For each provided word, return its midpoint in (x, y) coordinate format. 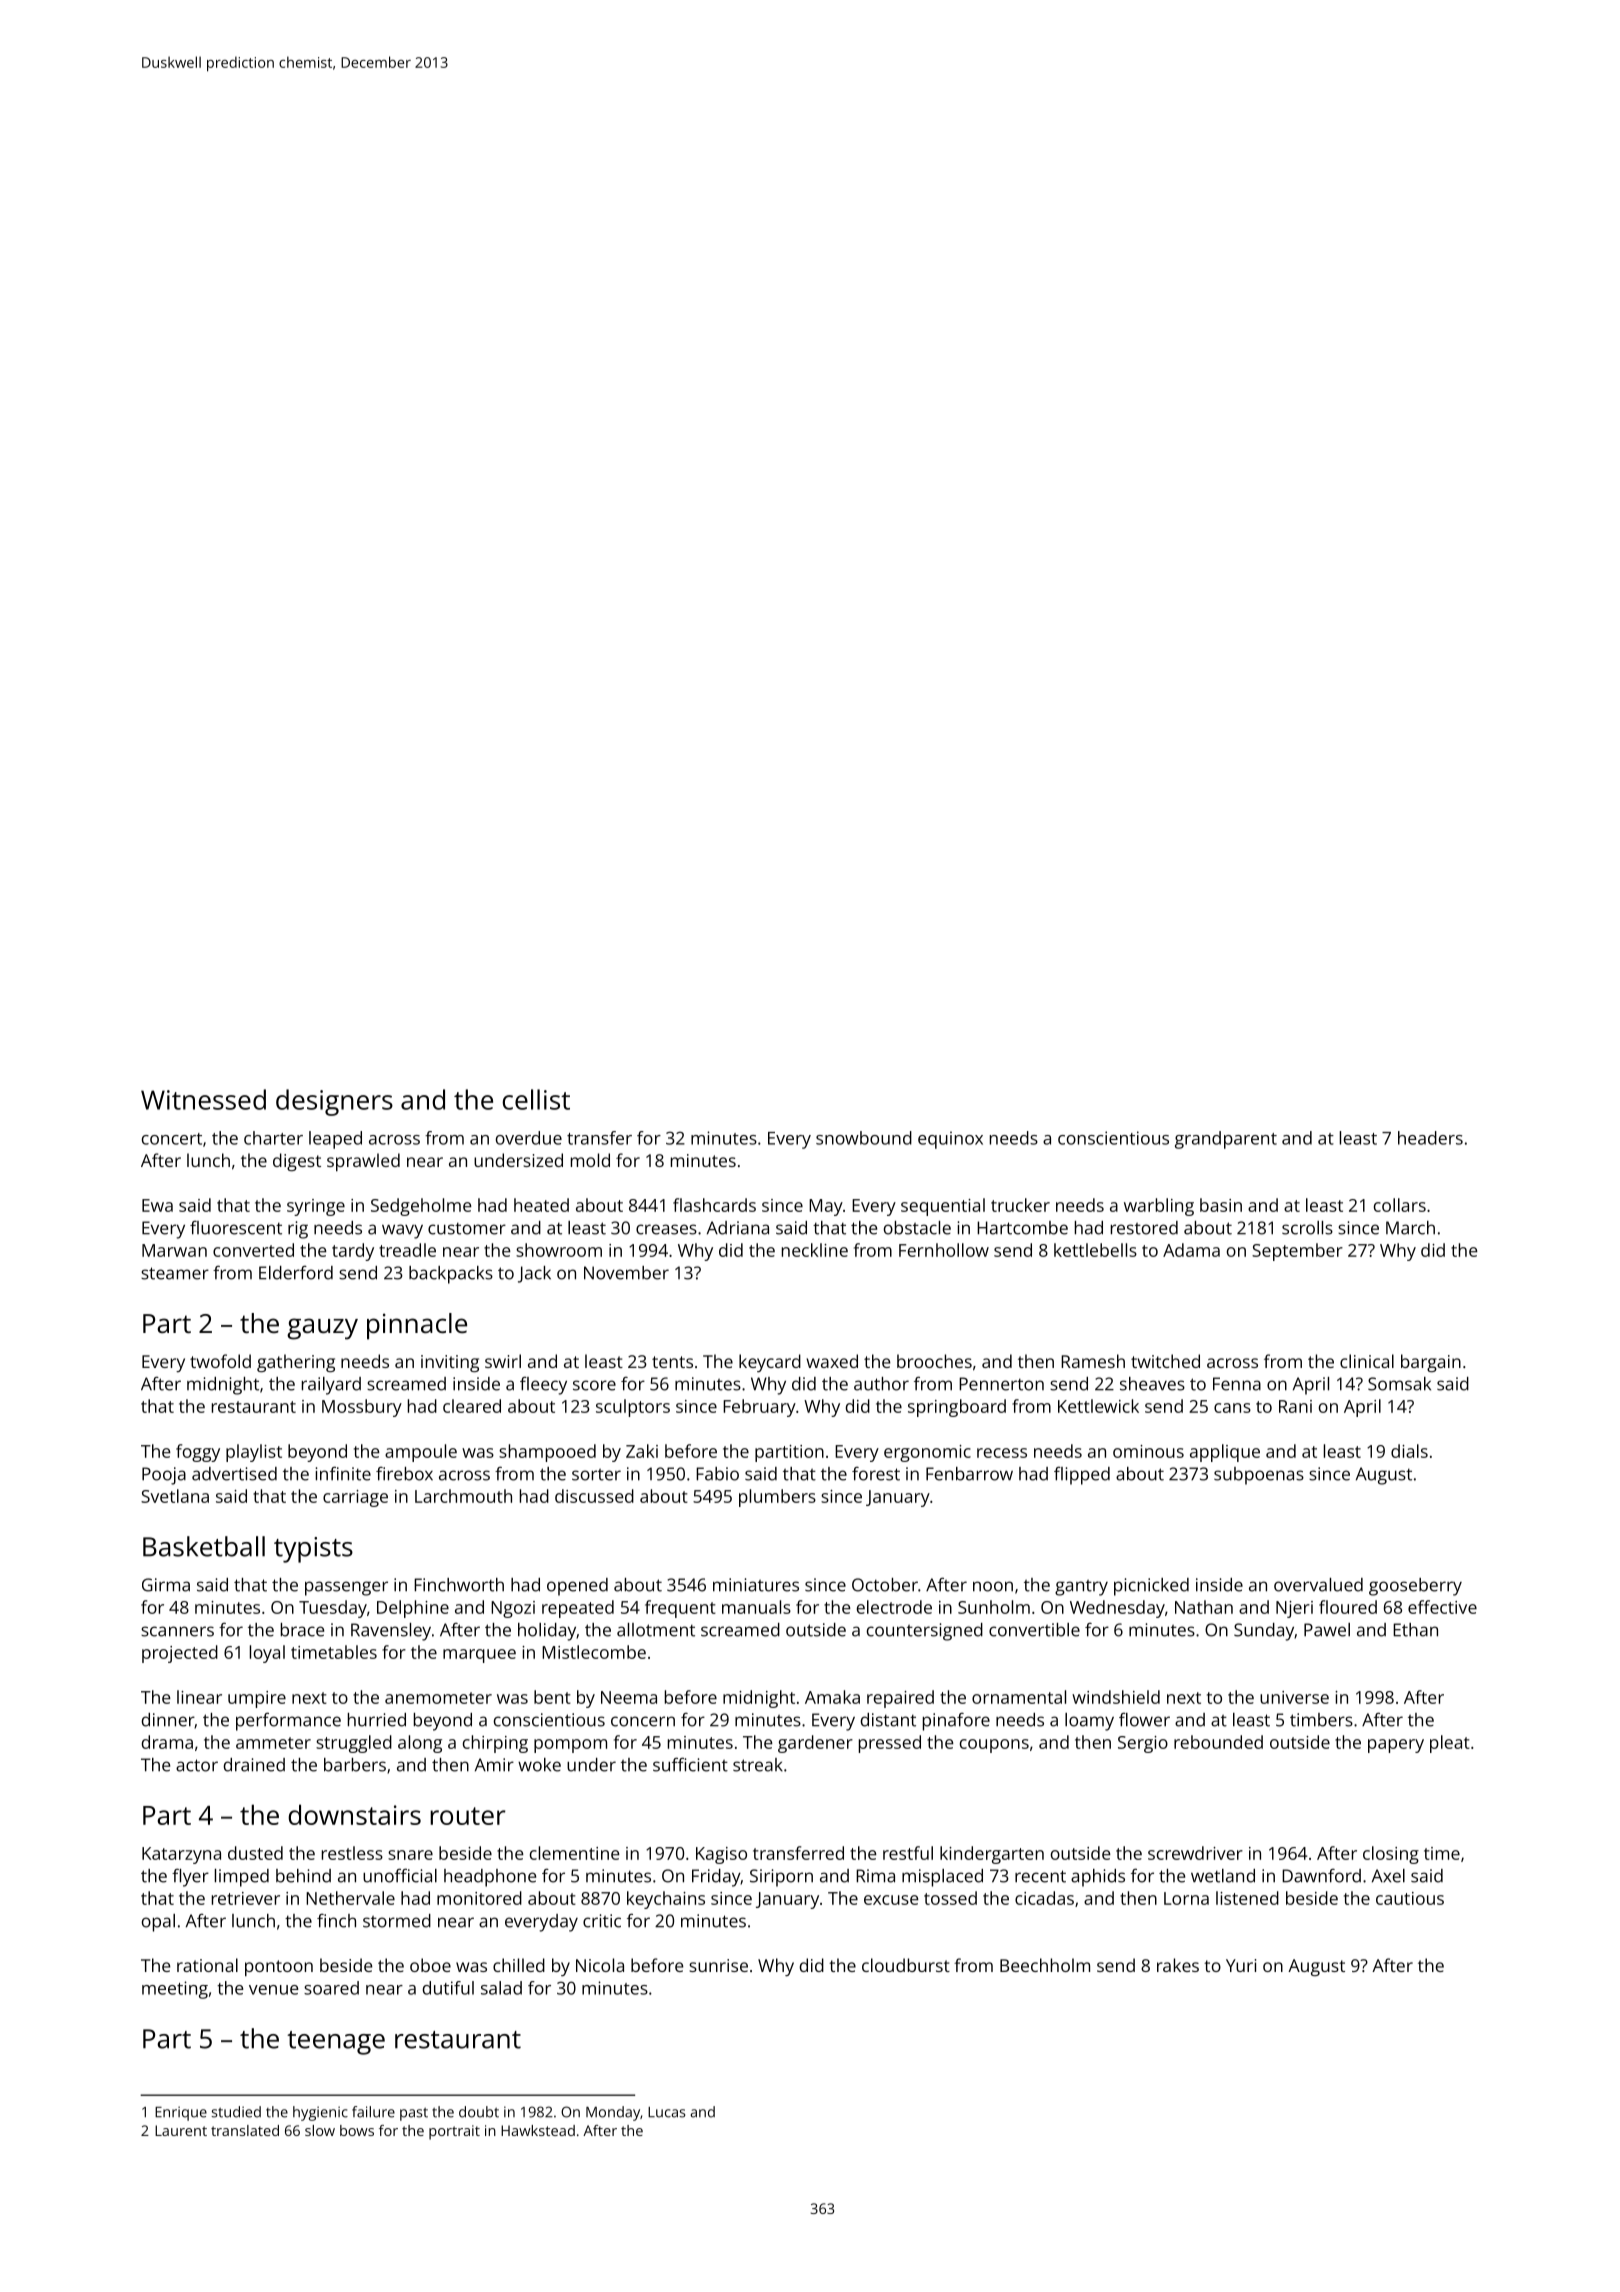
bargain (1431, 1363)
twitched (1165, 1361)
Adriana (738, 1228)
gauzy (322, 1329)
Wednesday (1117, 1609)
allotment (656, 1630)
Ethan (1415, 1630)
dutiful (448, 1988)
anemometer (438, 1698)
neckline (815, 1250)
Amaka (832, 1697)
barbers (355, 1765)
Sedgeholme (421, 1207)
